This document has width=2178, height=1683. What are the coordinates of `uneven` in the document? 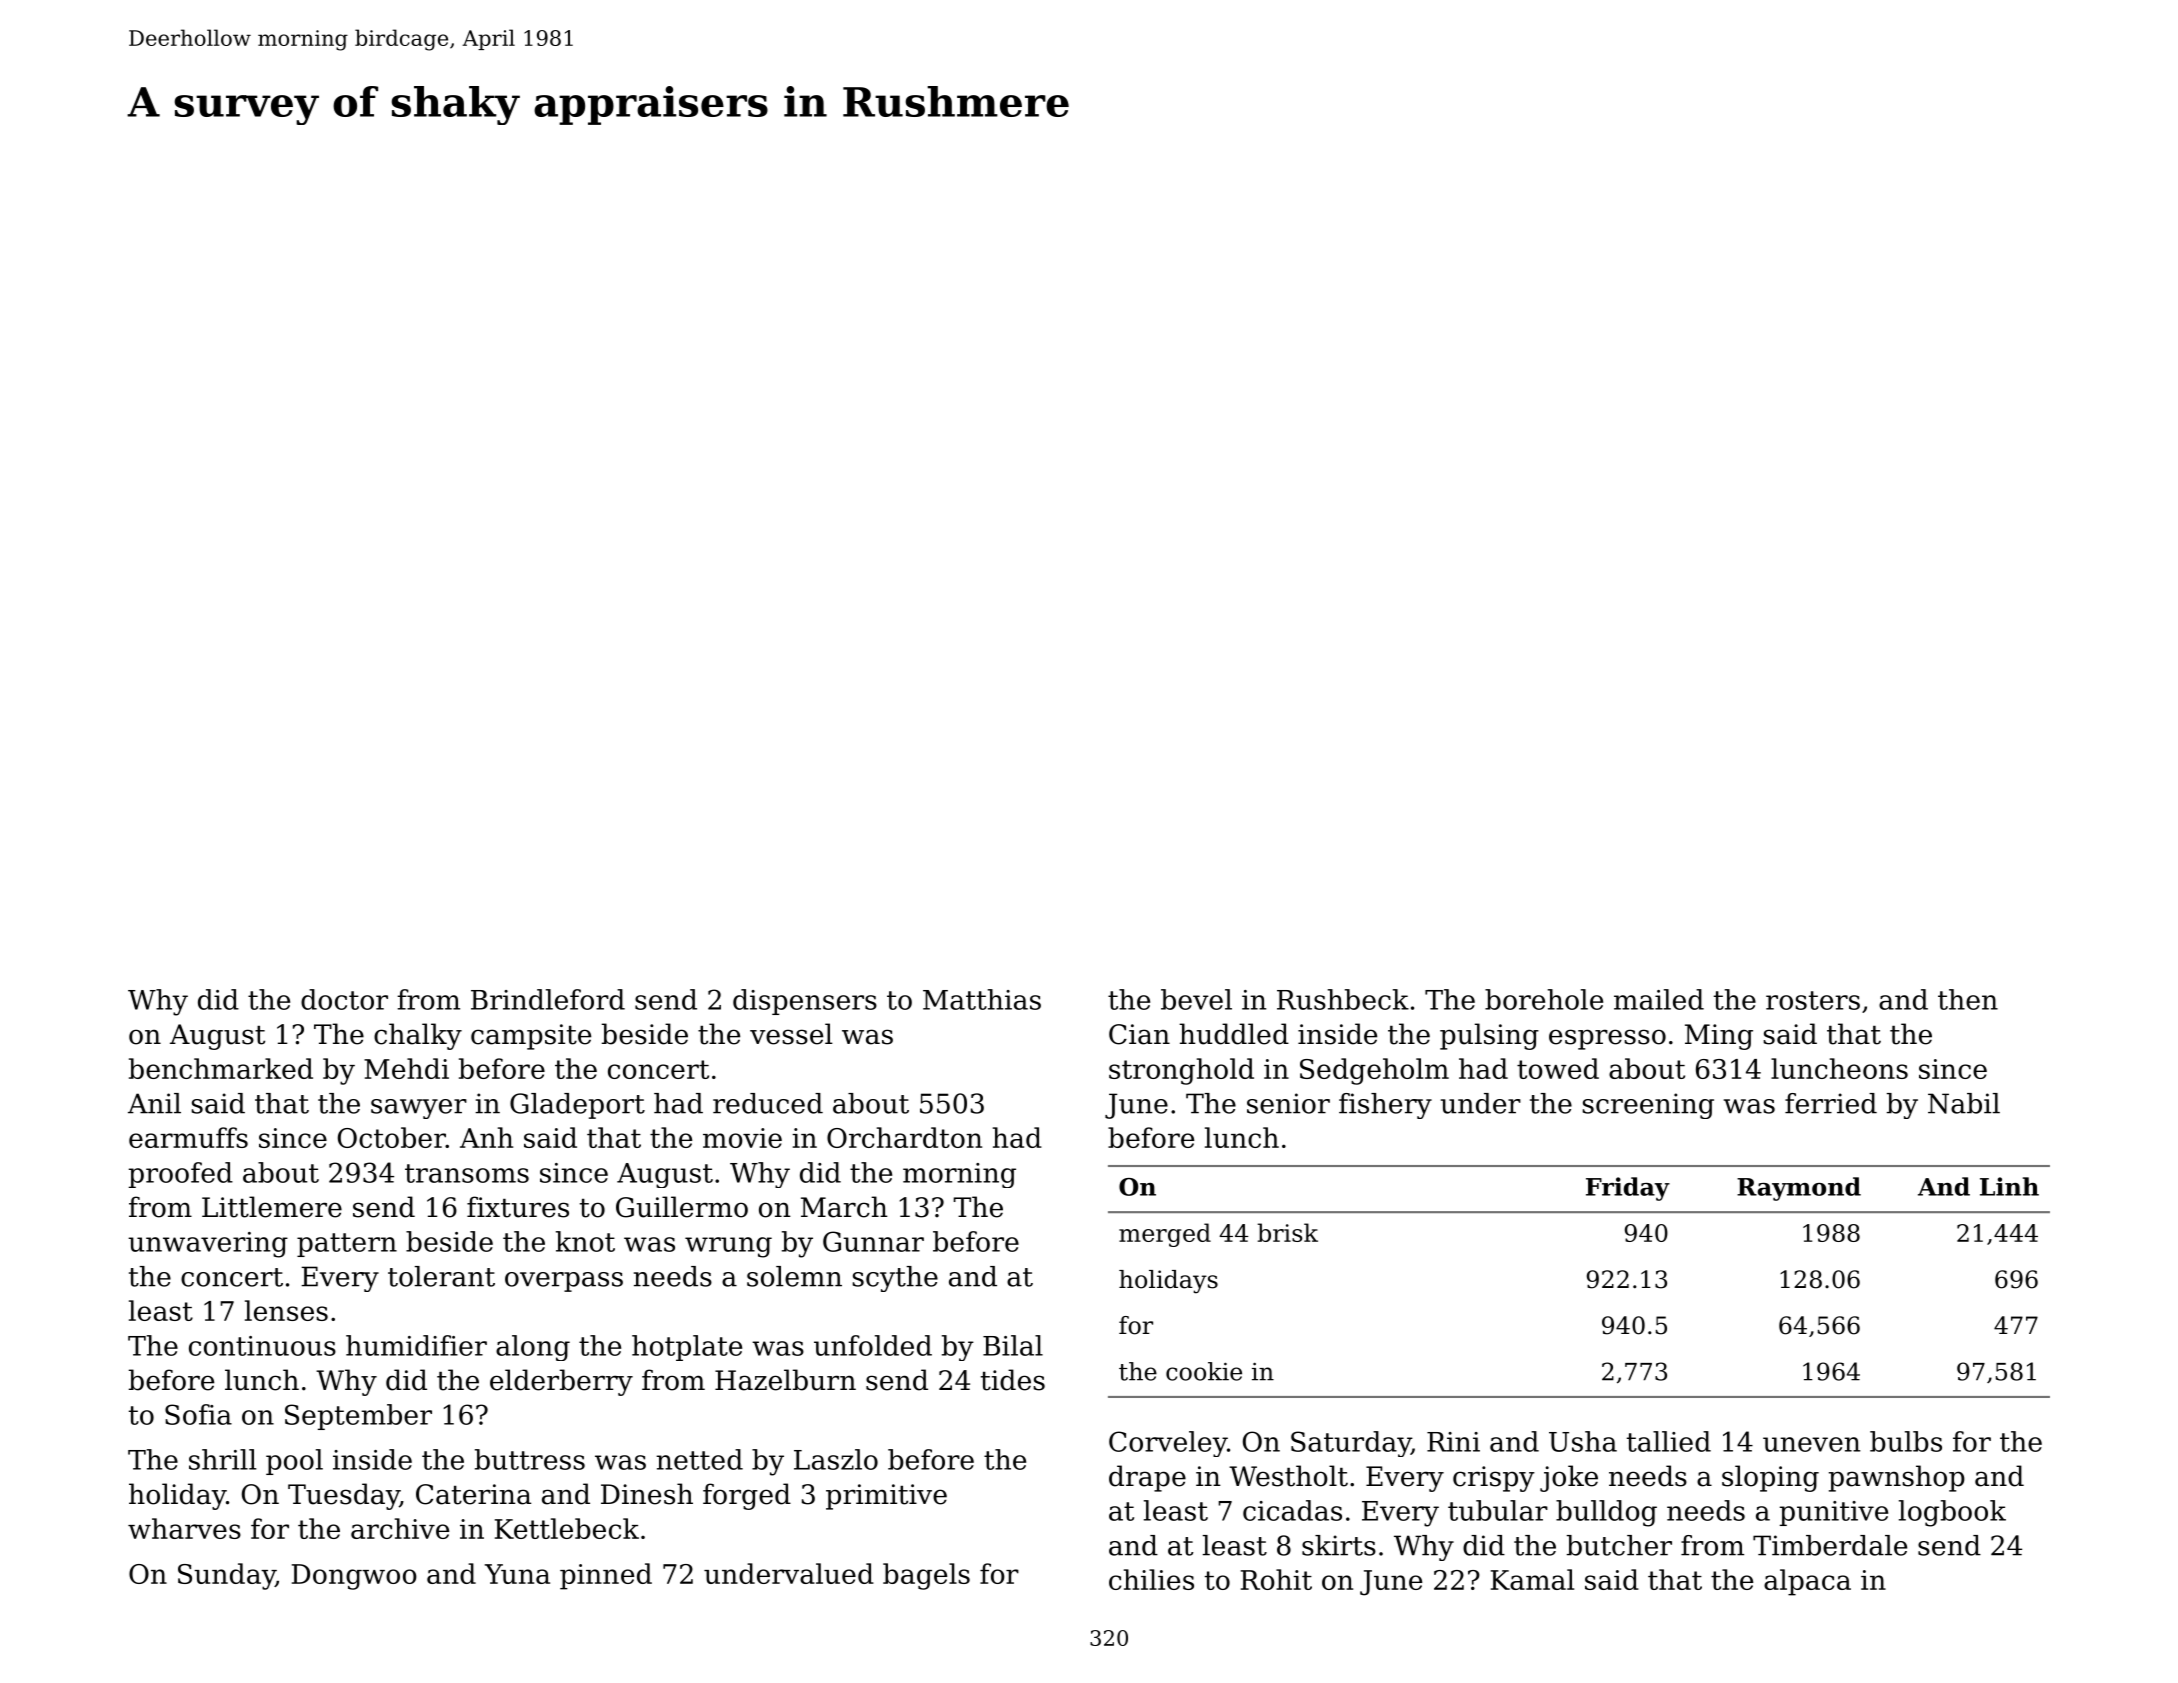 It's located at (1811, 1444).
